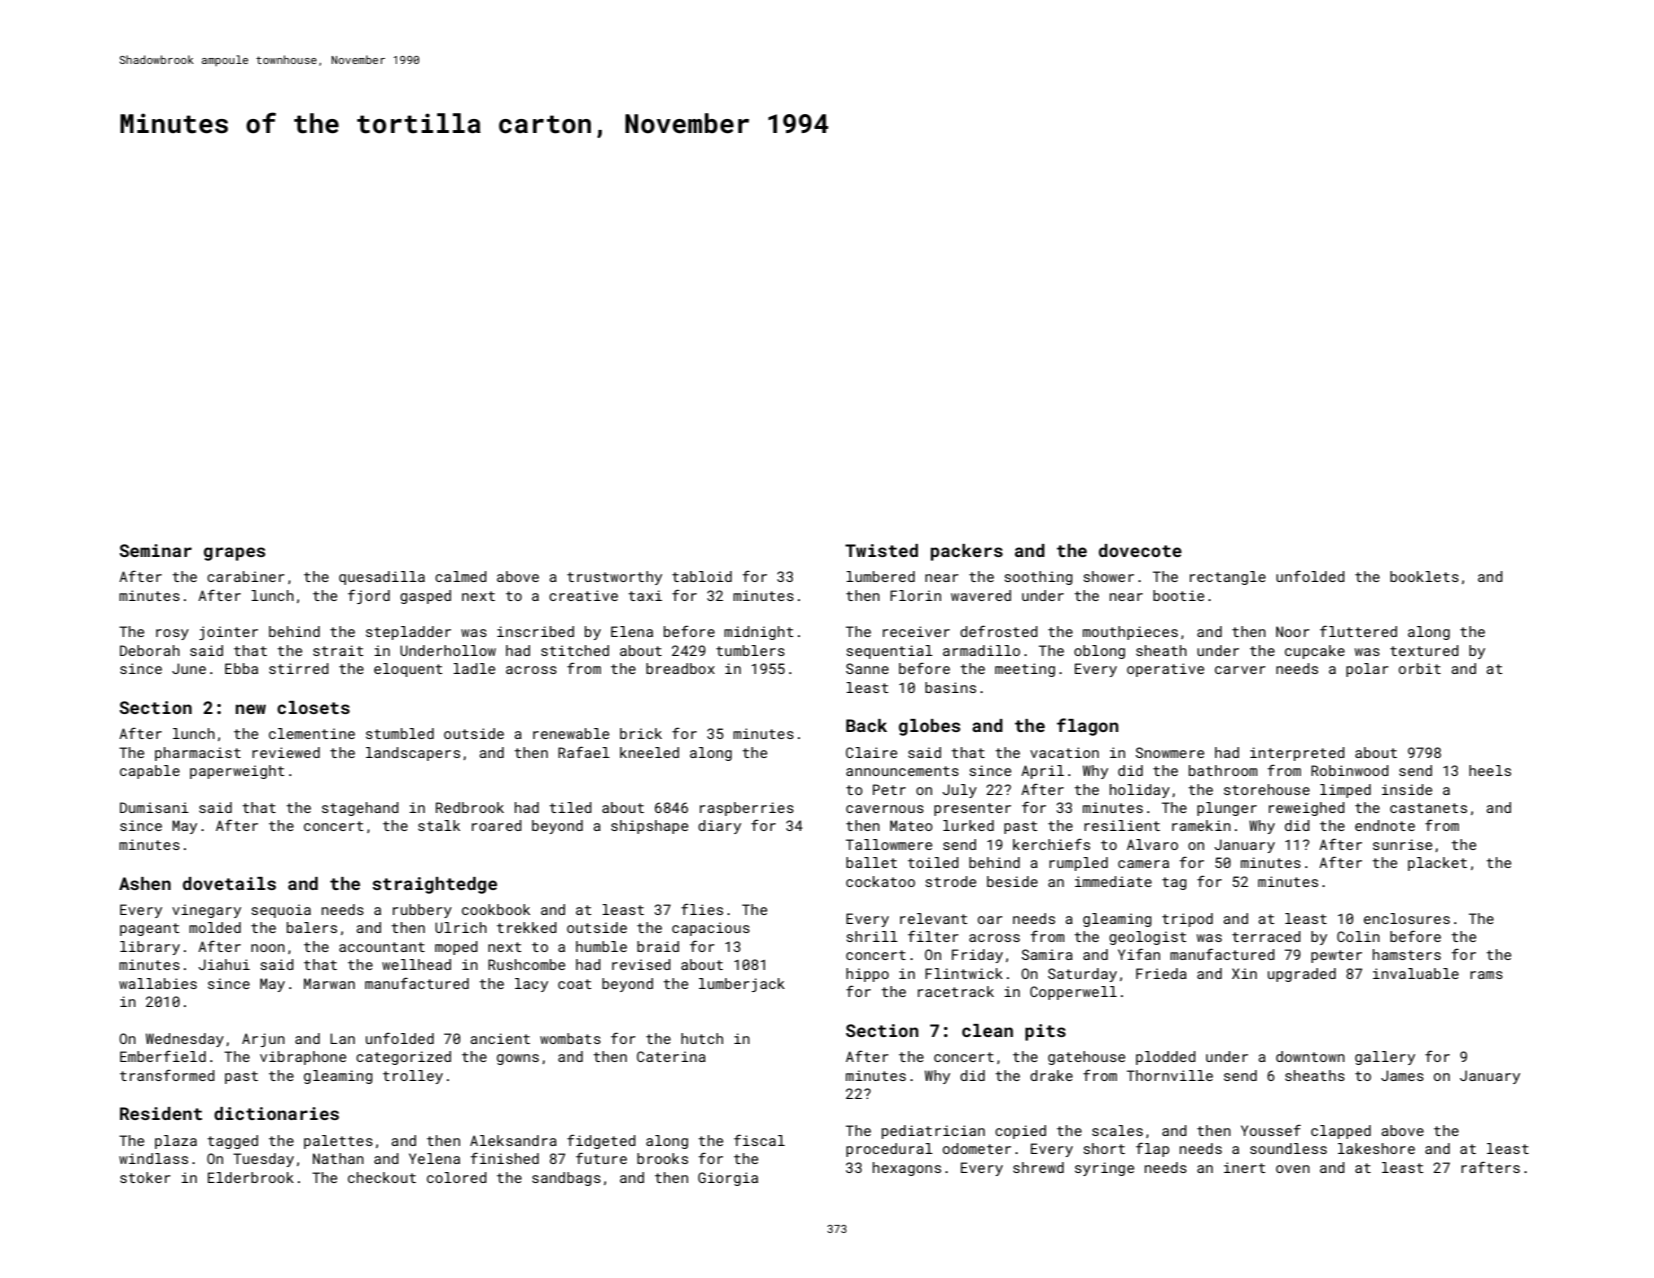 Image resolution: width=1654 pixels, height=1278 pixels. I want to click on Elderbrook, so click(251, 1177).
